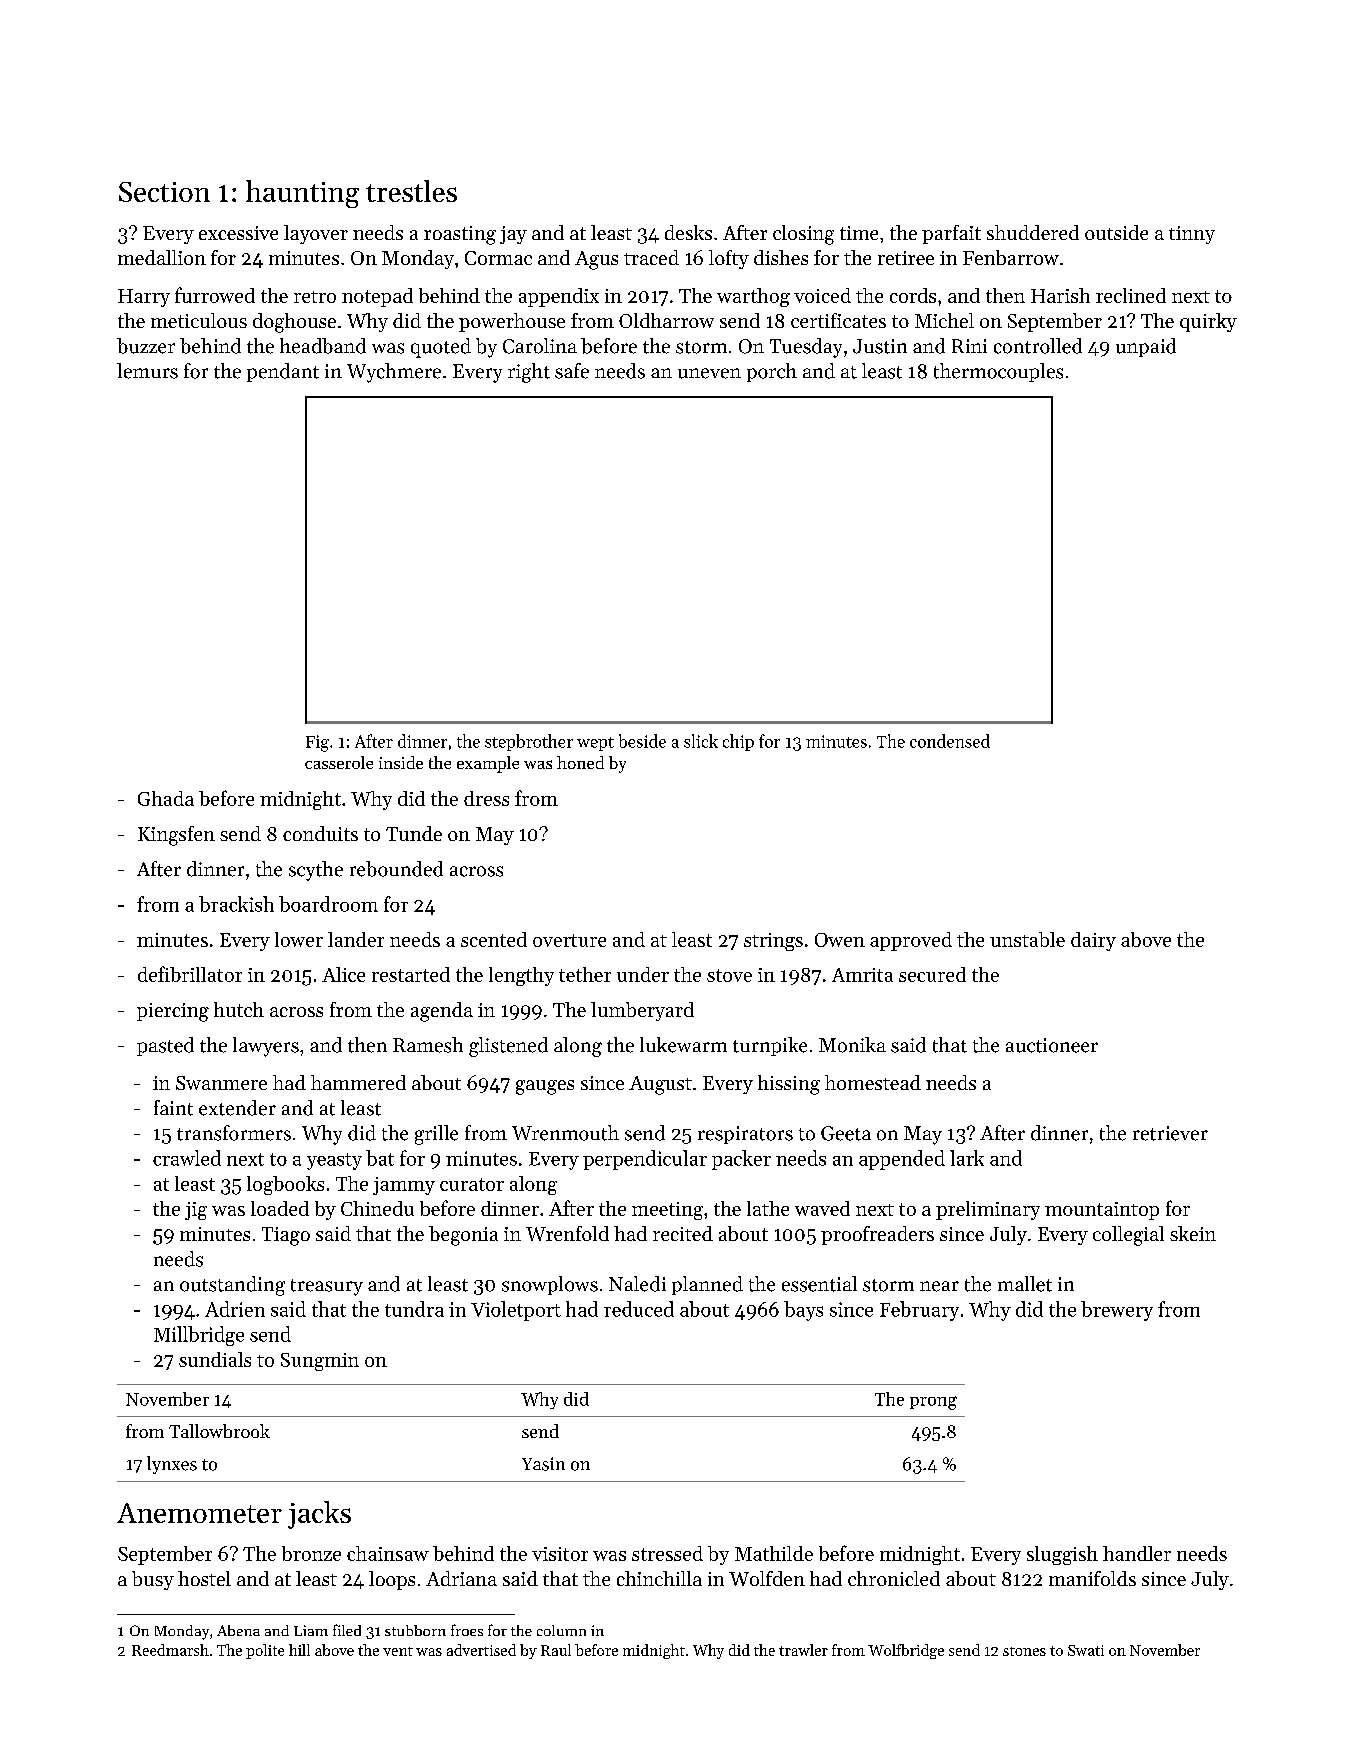 This image has width=1358, height=1757. What do you see at coordinates (1052, 1045) in the image?
I see `auctioneer` at bounding box center [1052, 1045].
